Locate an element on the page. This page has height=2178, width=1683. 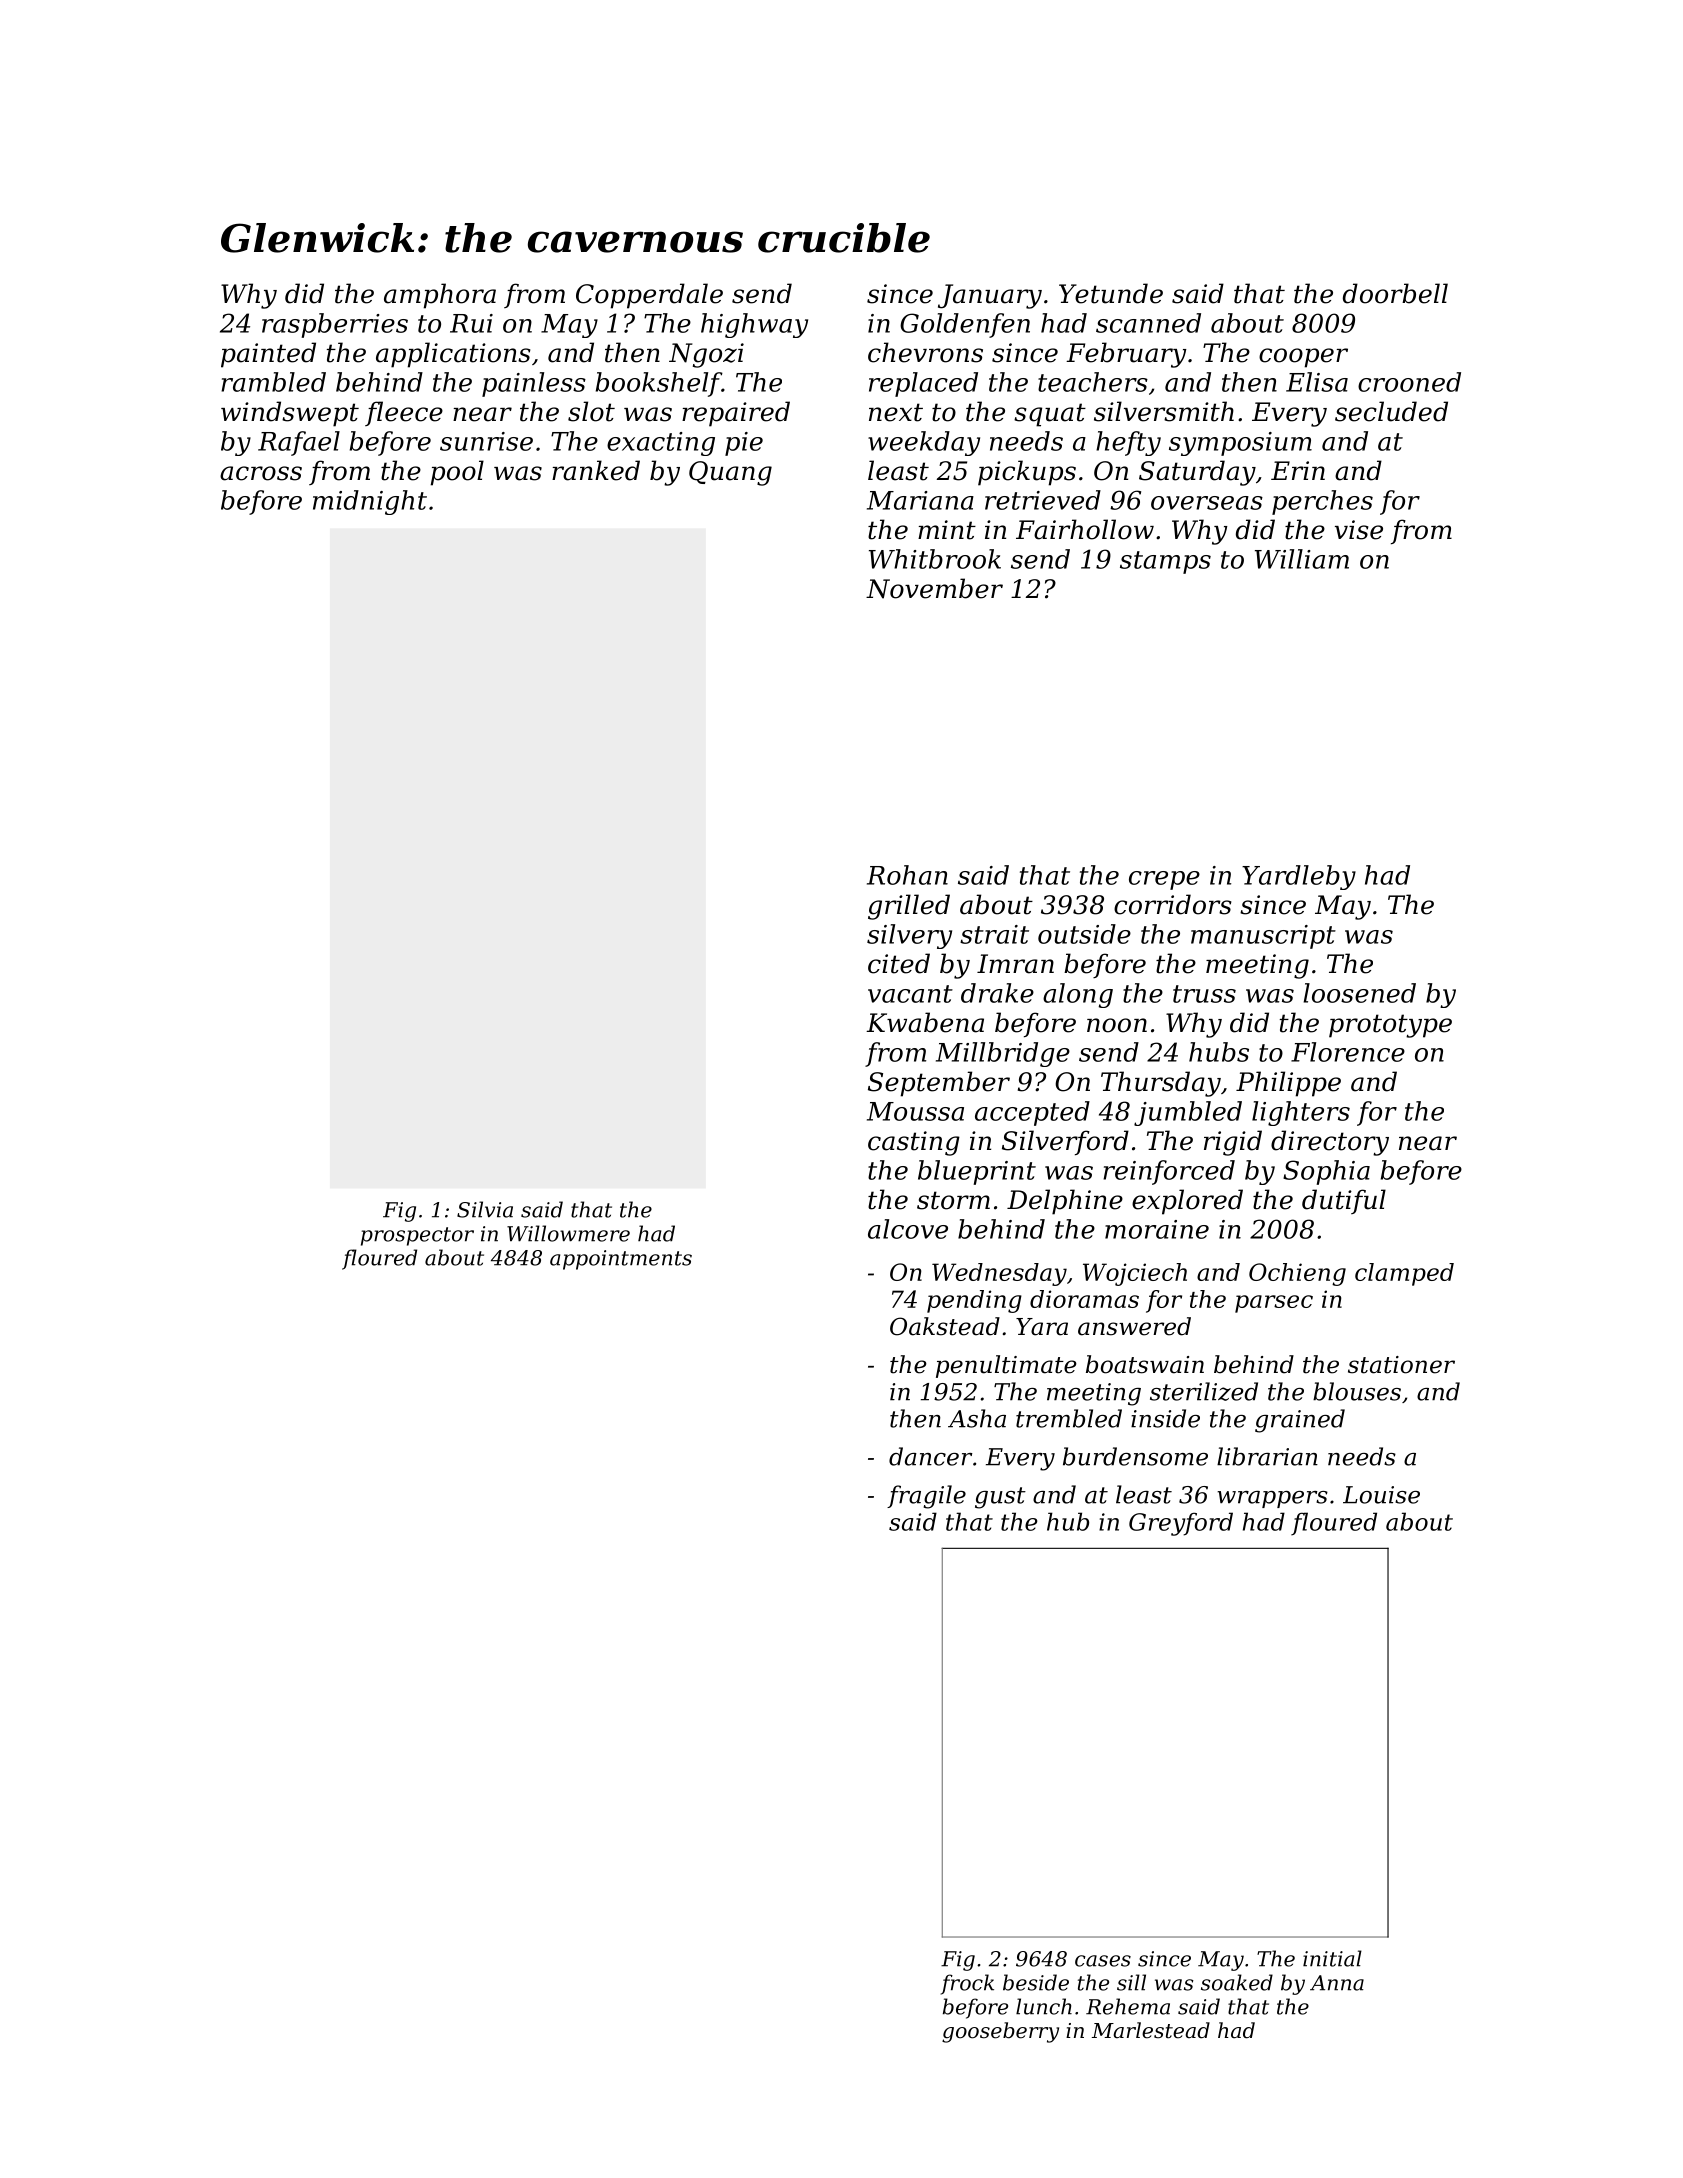
across is located at coordinates (261, 473).
